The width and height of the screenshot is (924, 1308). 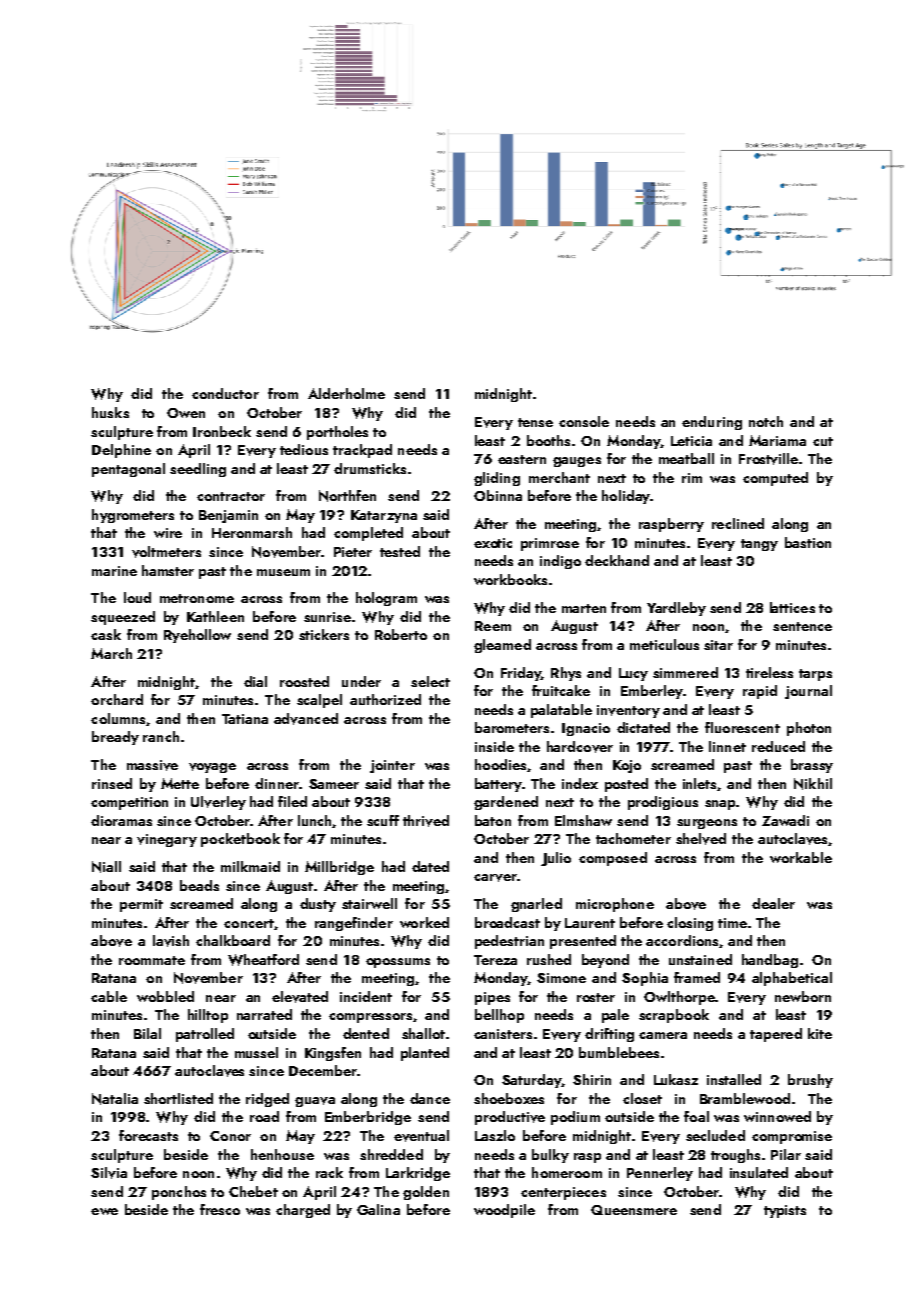 I want to click on tapered, so click(x=776, y=1035).
